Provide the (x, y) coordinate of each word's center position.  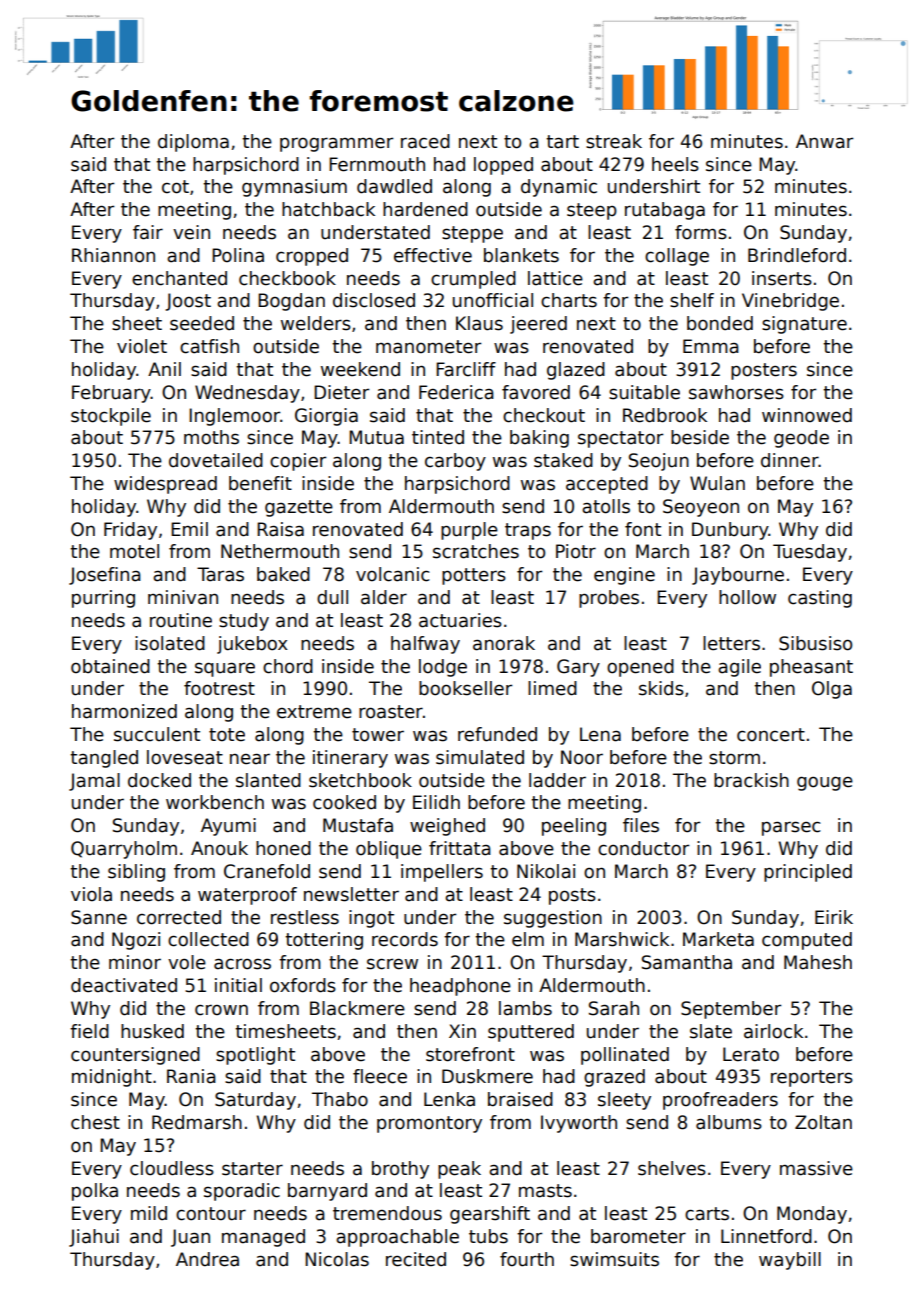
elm (528, 939)
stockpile (111, 417)
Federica (456, 392)
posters (764, 371)
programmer (336, 144)
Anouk (219, 848)
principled (808, 873)
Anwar (824, 141)
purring (103, 599)
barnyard (327, 1192)
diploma (193, 143)
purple (469, 531)
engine (624, 576)
